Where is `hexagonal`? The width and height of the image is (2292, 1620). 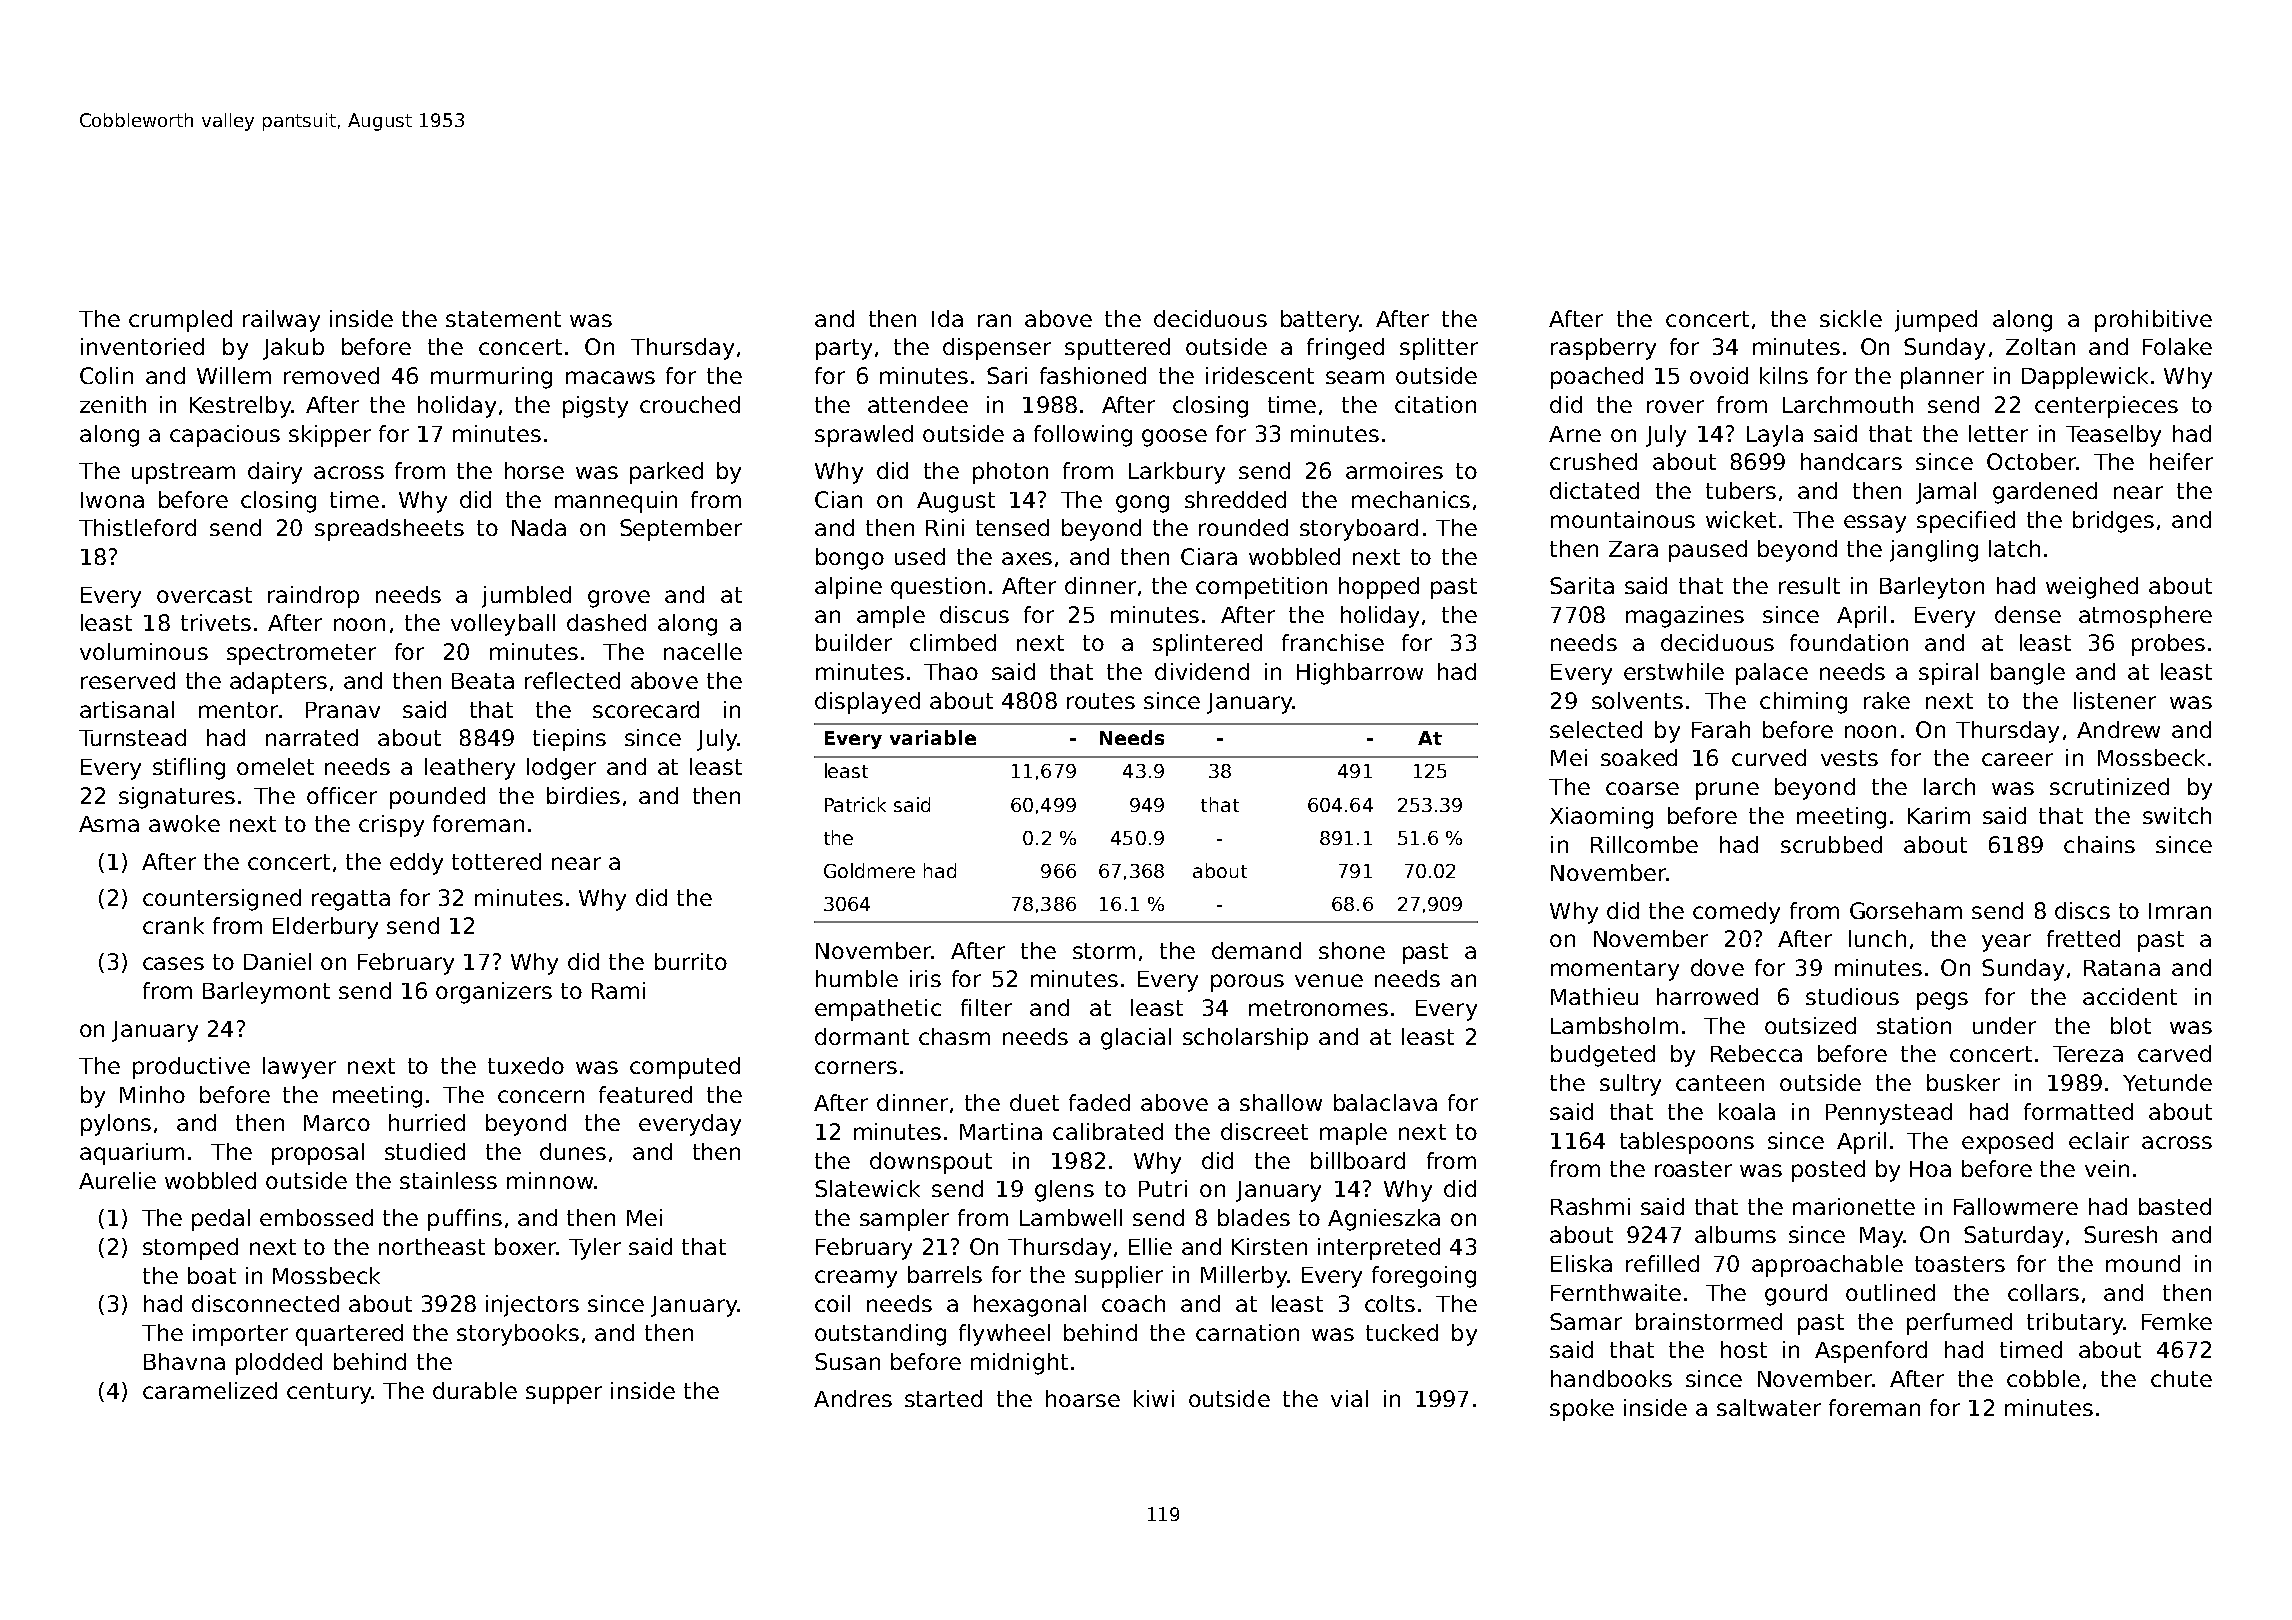 hexagonal is located at coordinates (1030, 1306).
